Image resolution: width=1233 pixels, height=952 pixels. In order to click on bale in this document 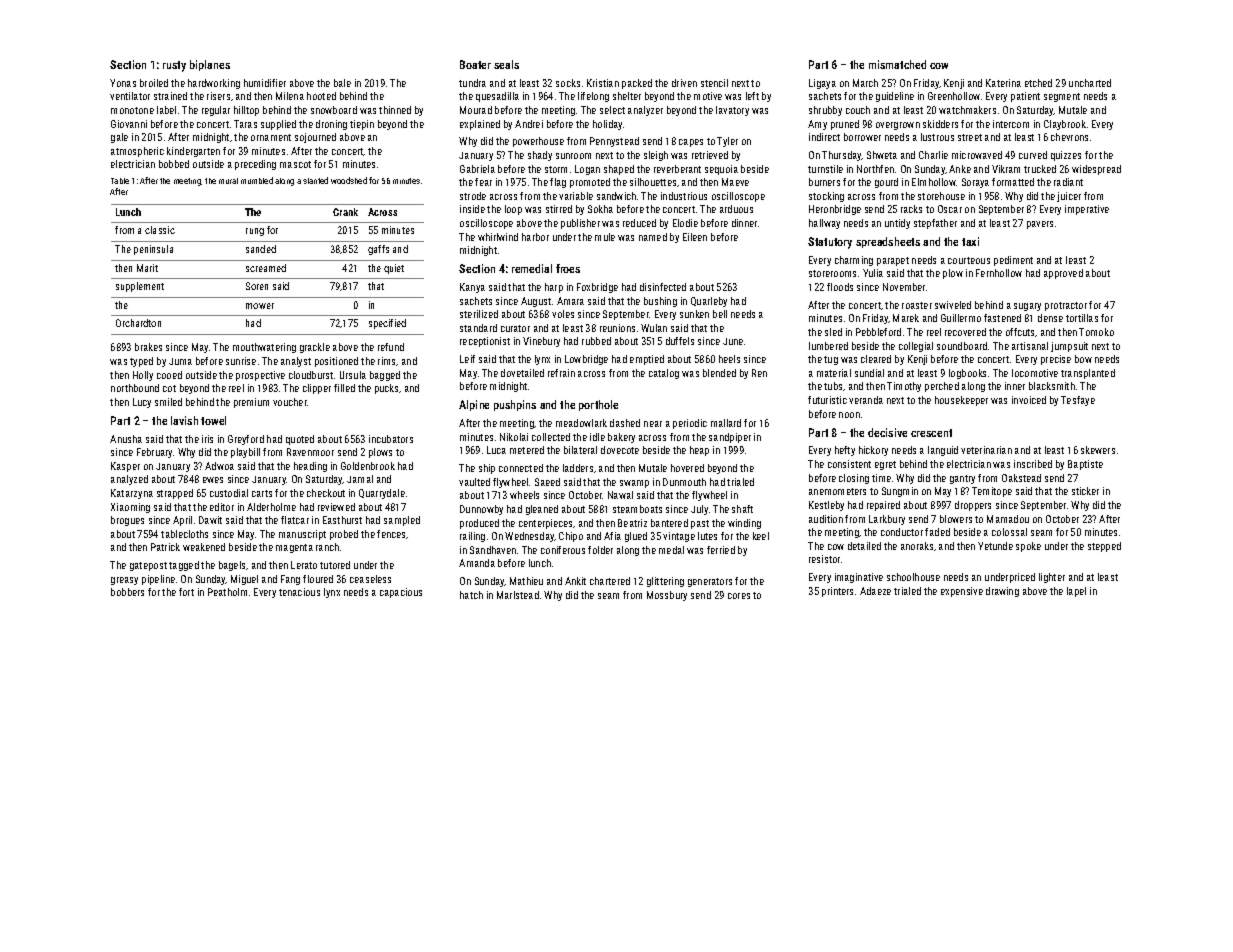, I will do `click(342, 83)`.
